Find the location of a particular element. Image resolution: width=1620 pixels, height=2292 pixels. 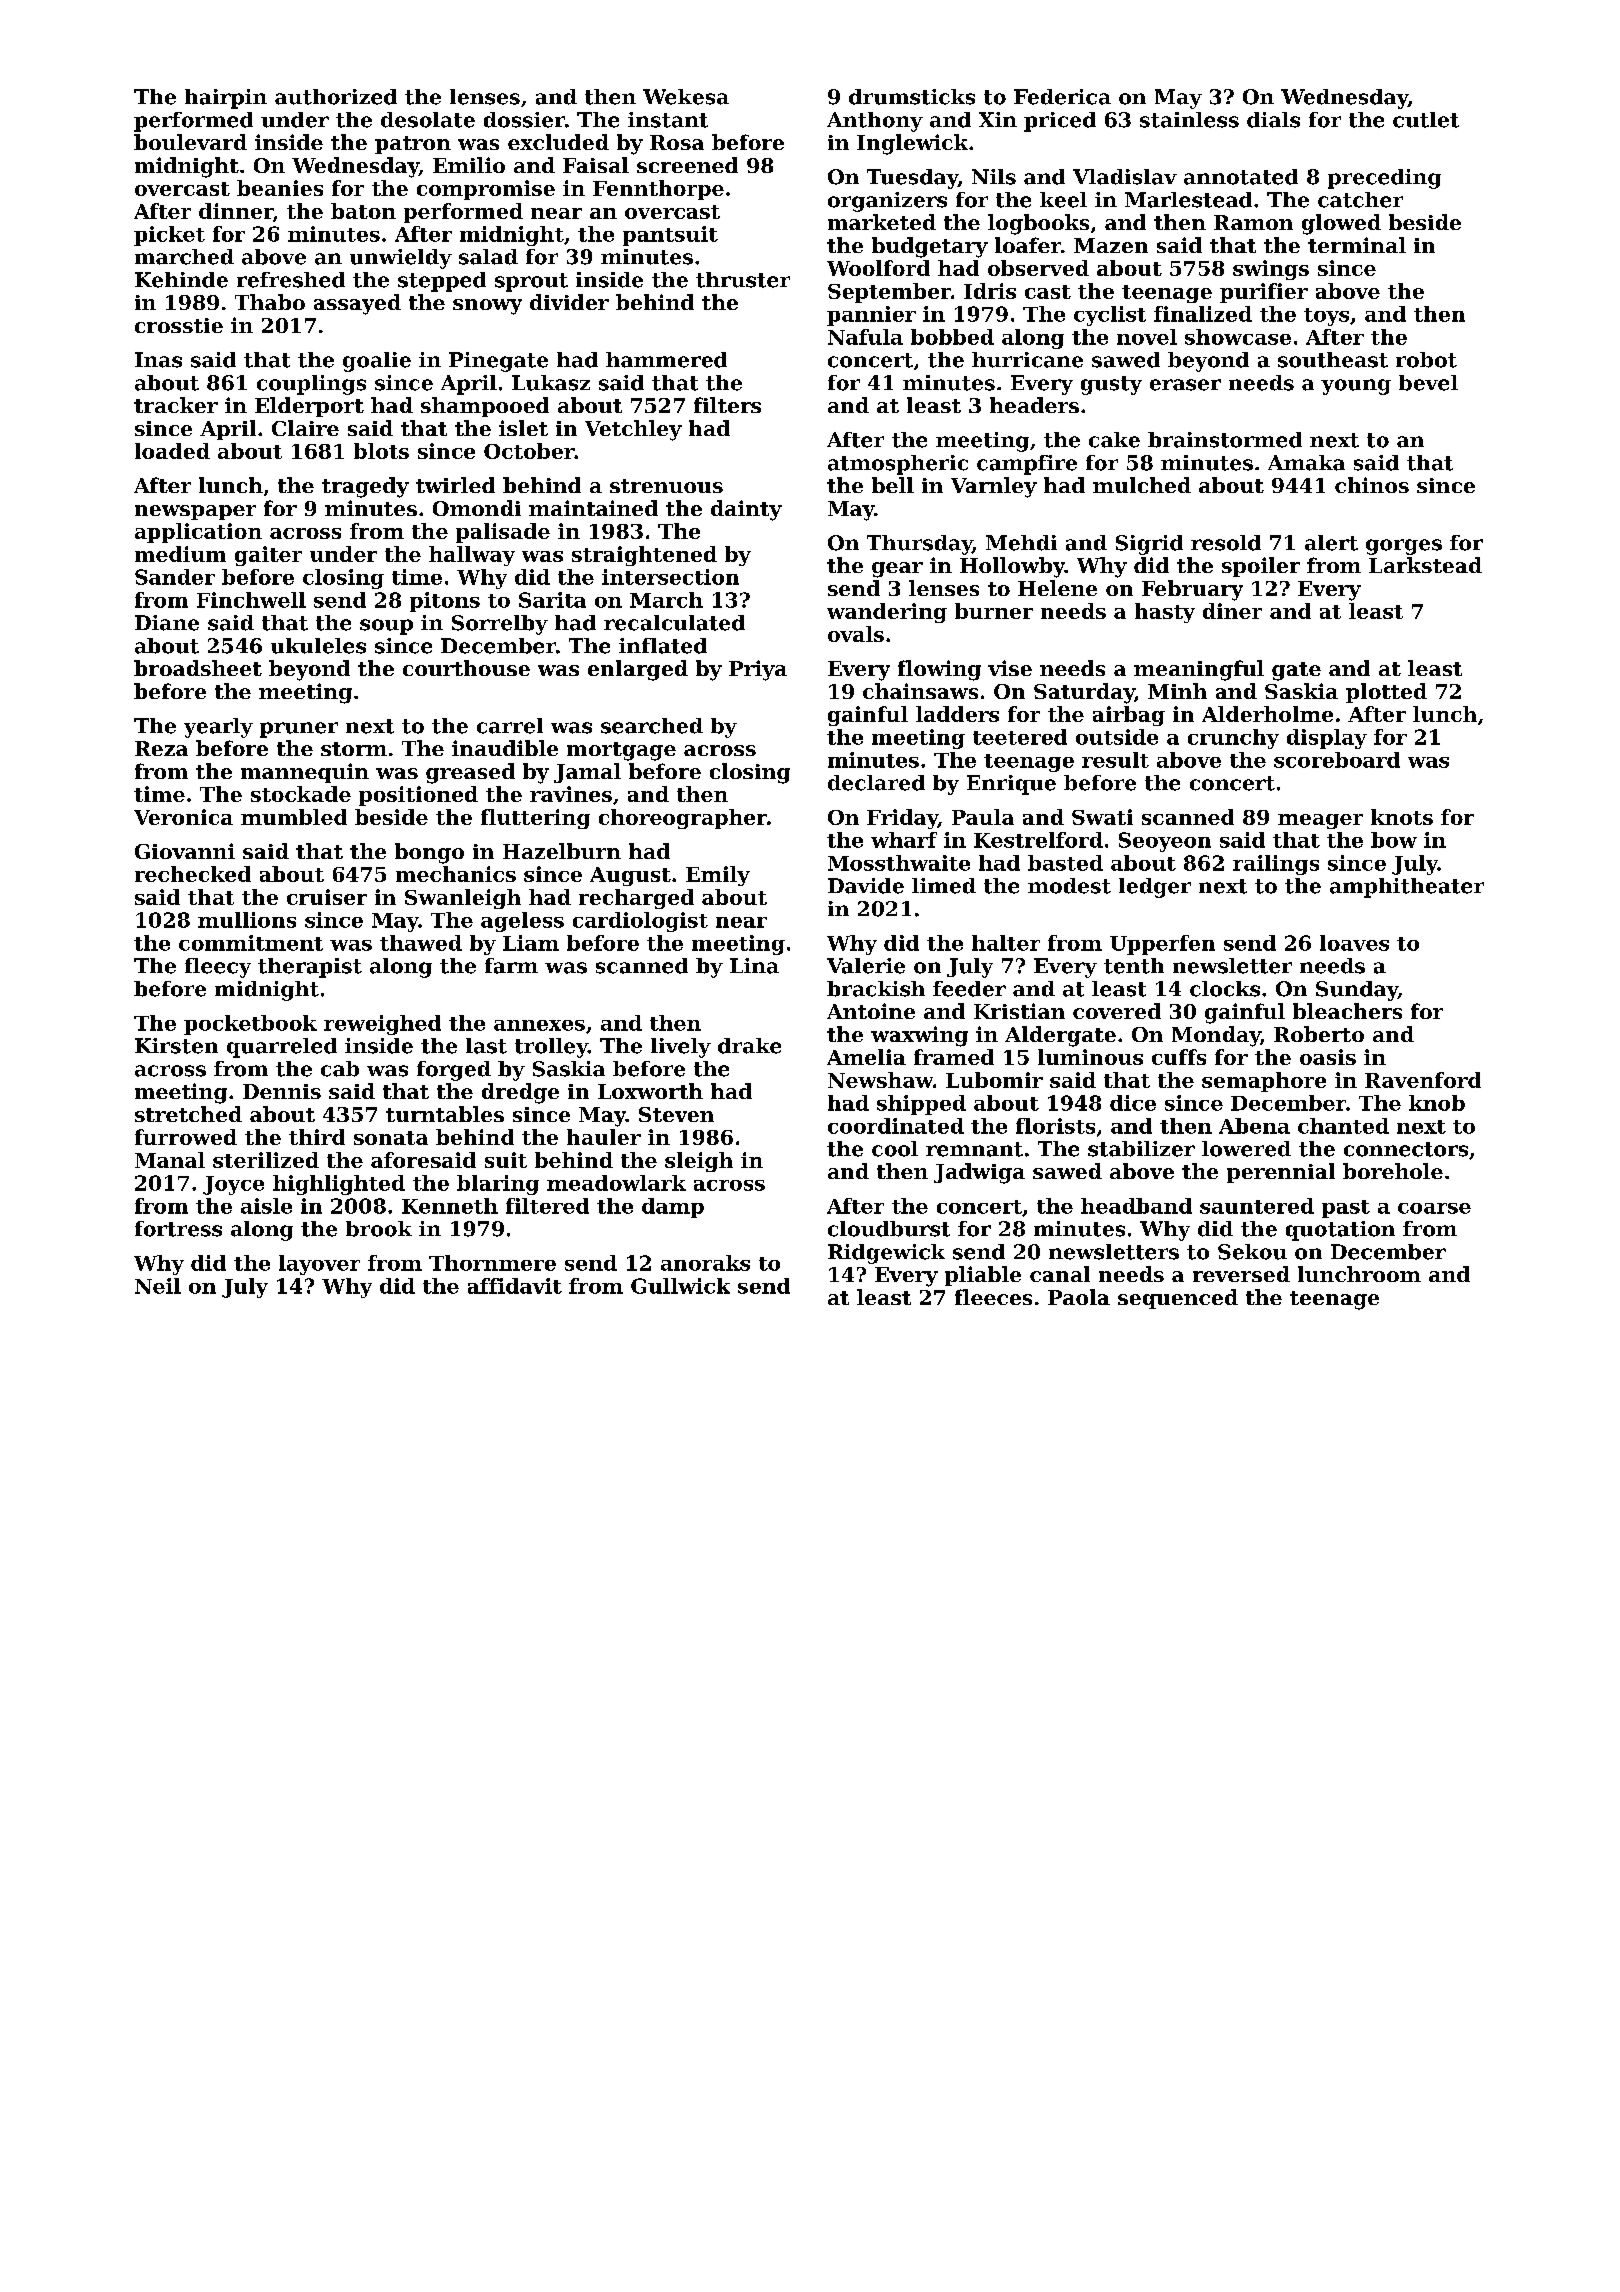

anoraks is located at coordinates (705, 1263).
